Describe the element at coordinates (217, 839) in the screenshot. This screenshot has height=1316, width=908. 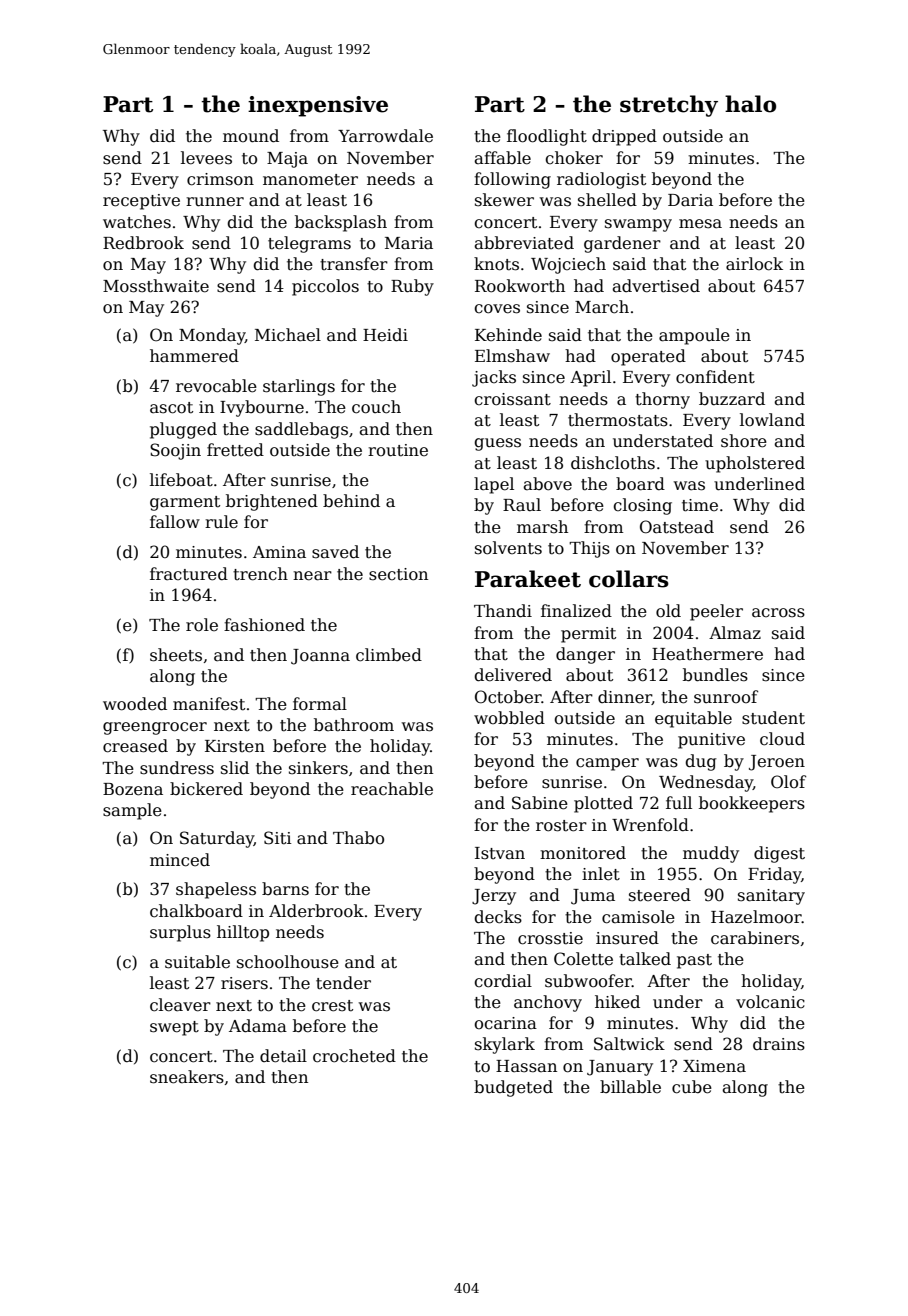
I see `Saturday` at that location.
